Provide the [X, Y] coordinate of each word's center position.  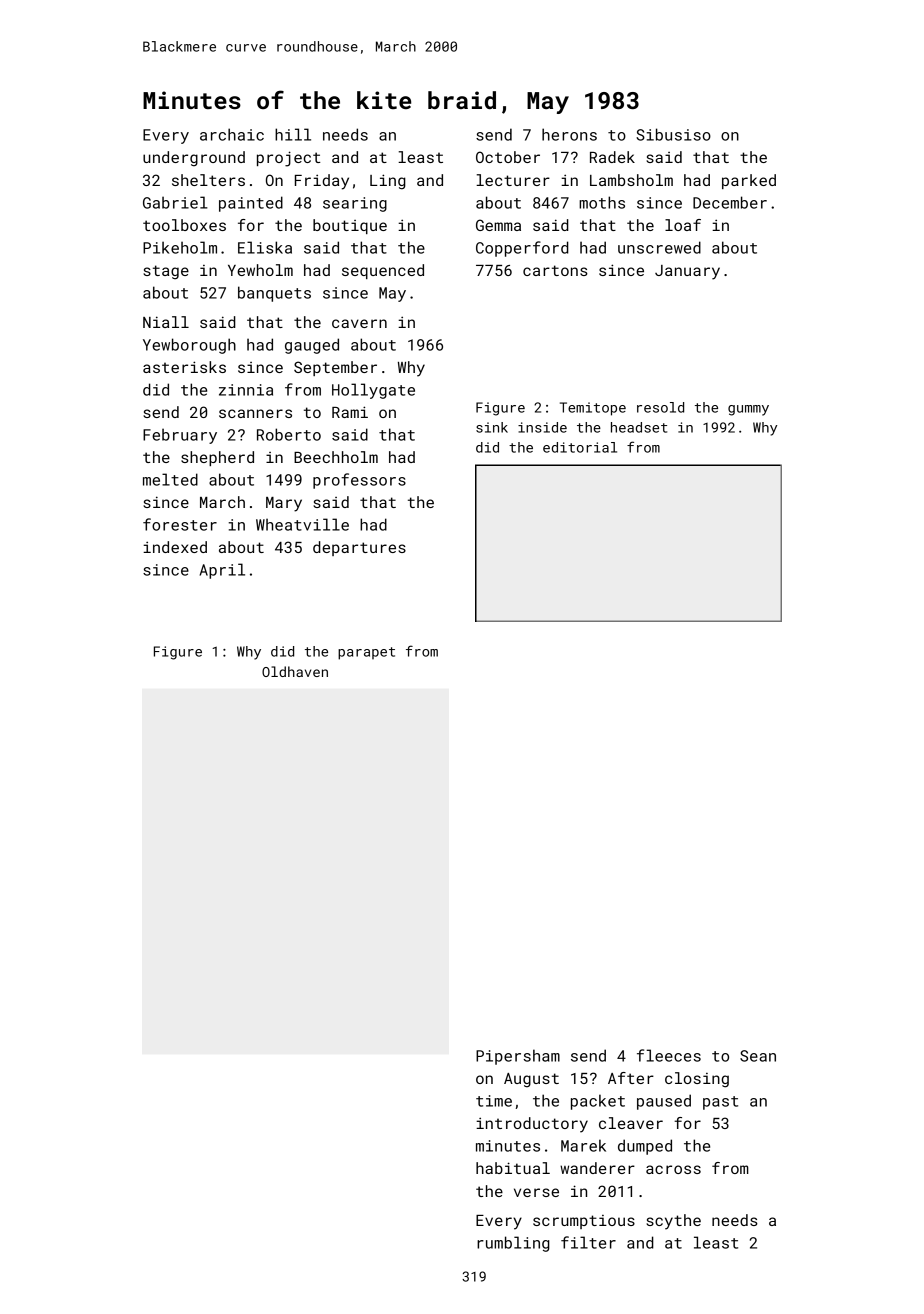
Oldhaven [295, 671]
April [222, 571]
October [508, 157]
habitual [513, 1168]
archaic [232, 134]
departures [359, 548]
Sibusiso [673, 134]
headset [639, 427]
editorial [580, 447]
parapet [366, 653]
